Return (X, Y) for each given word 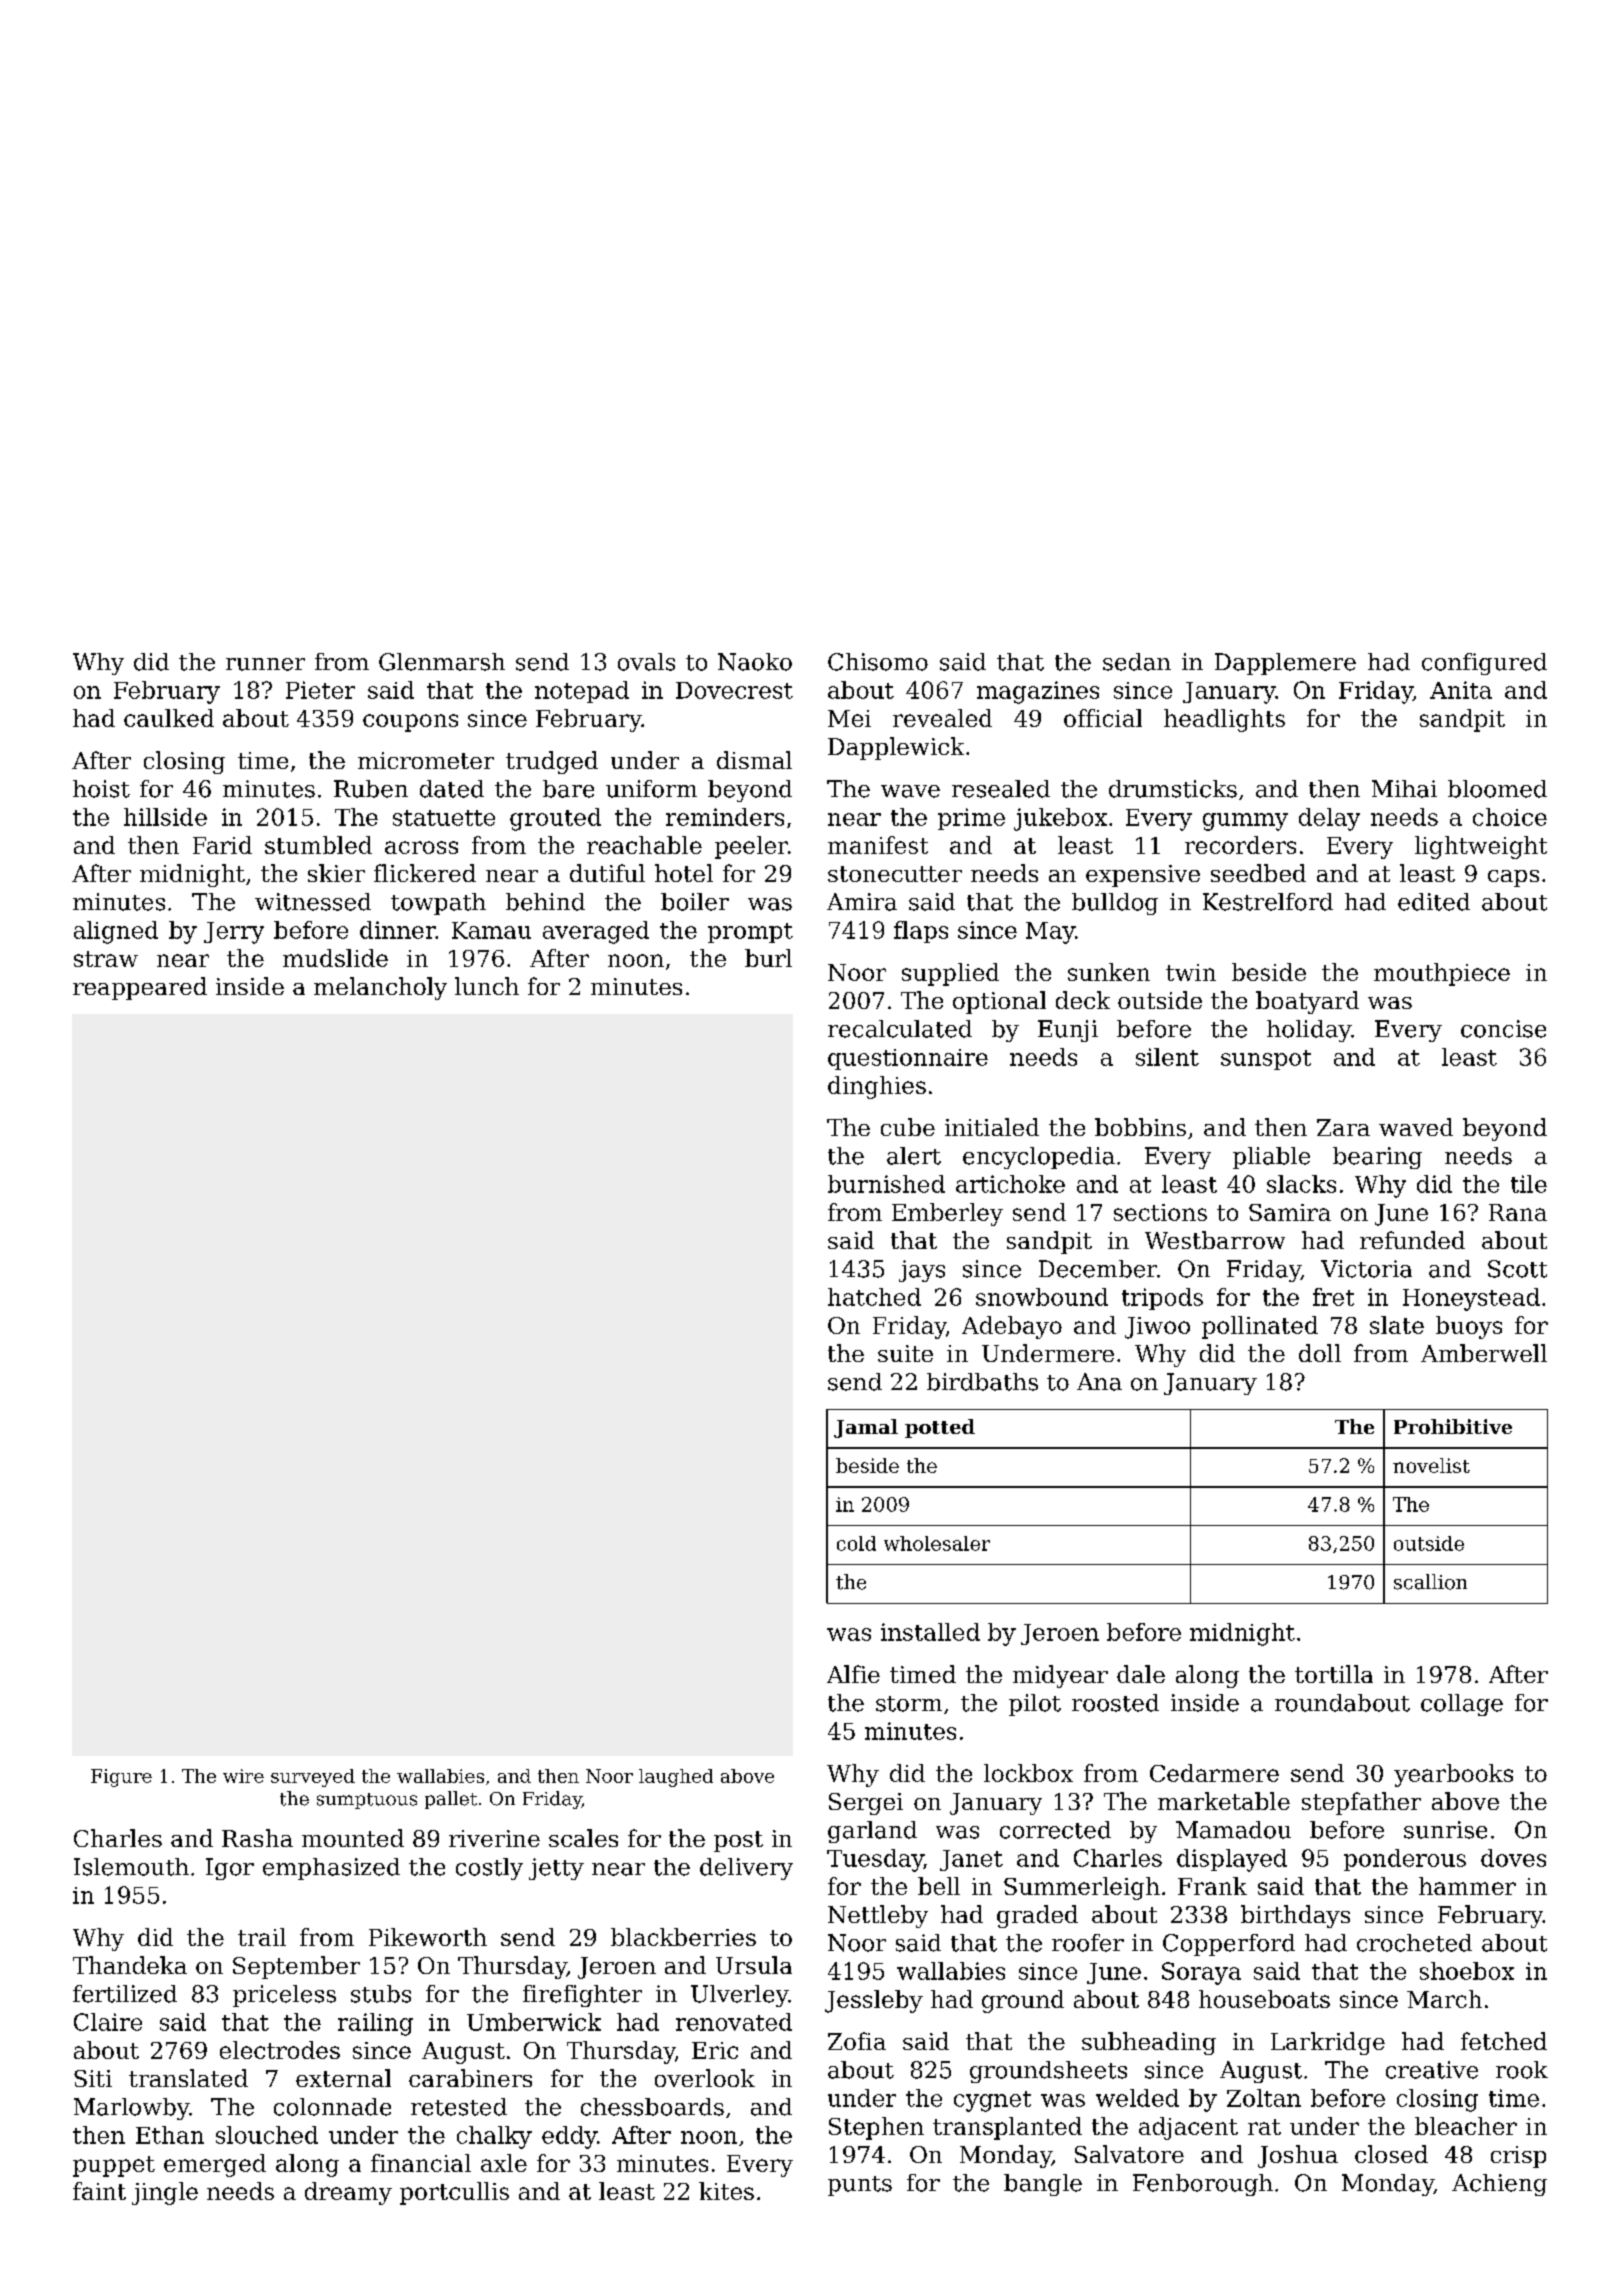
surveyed (313, 1778)
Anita (1461, 690)
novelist (1431, 1465)
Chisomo (878, 662)
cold (856, 1543)
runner (265, 664)
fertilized (125, 1994)
